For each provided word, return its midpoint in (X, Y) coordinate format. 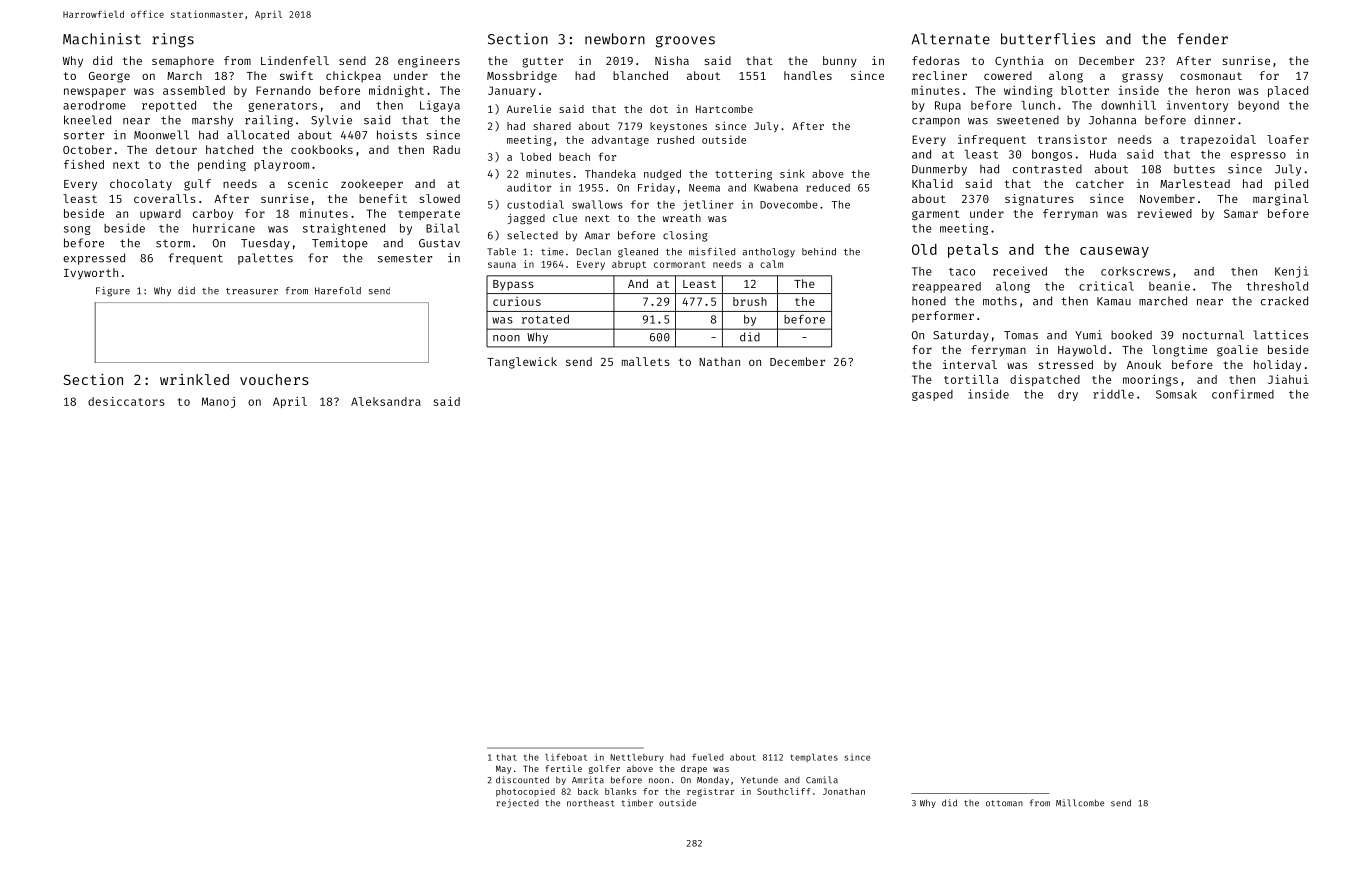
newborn (615, 39)
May (503, 770)
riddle (1113, 394)
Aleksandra (386, 401)
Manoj (218, 402)
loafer (1288, 139)
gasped (932, 395)
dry (1068, 395)
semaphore (183, 62)
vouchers (274, 379)
